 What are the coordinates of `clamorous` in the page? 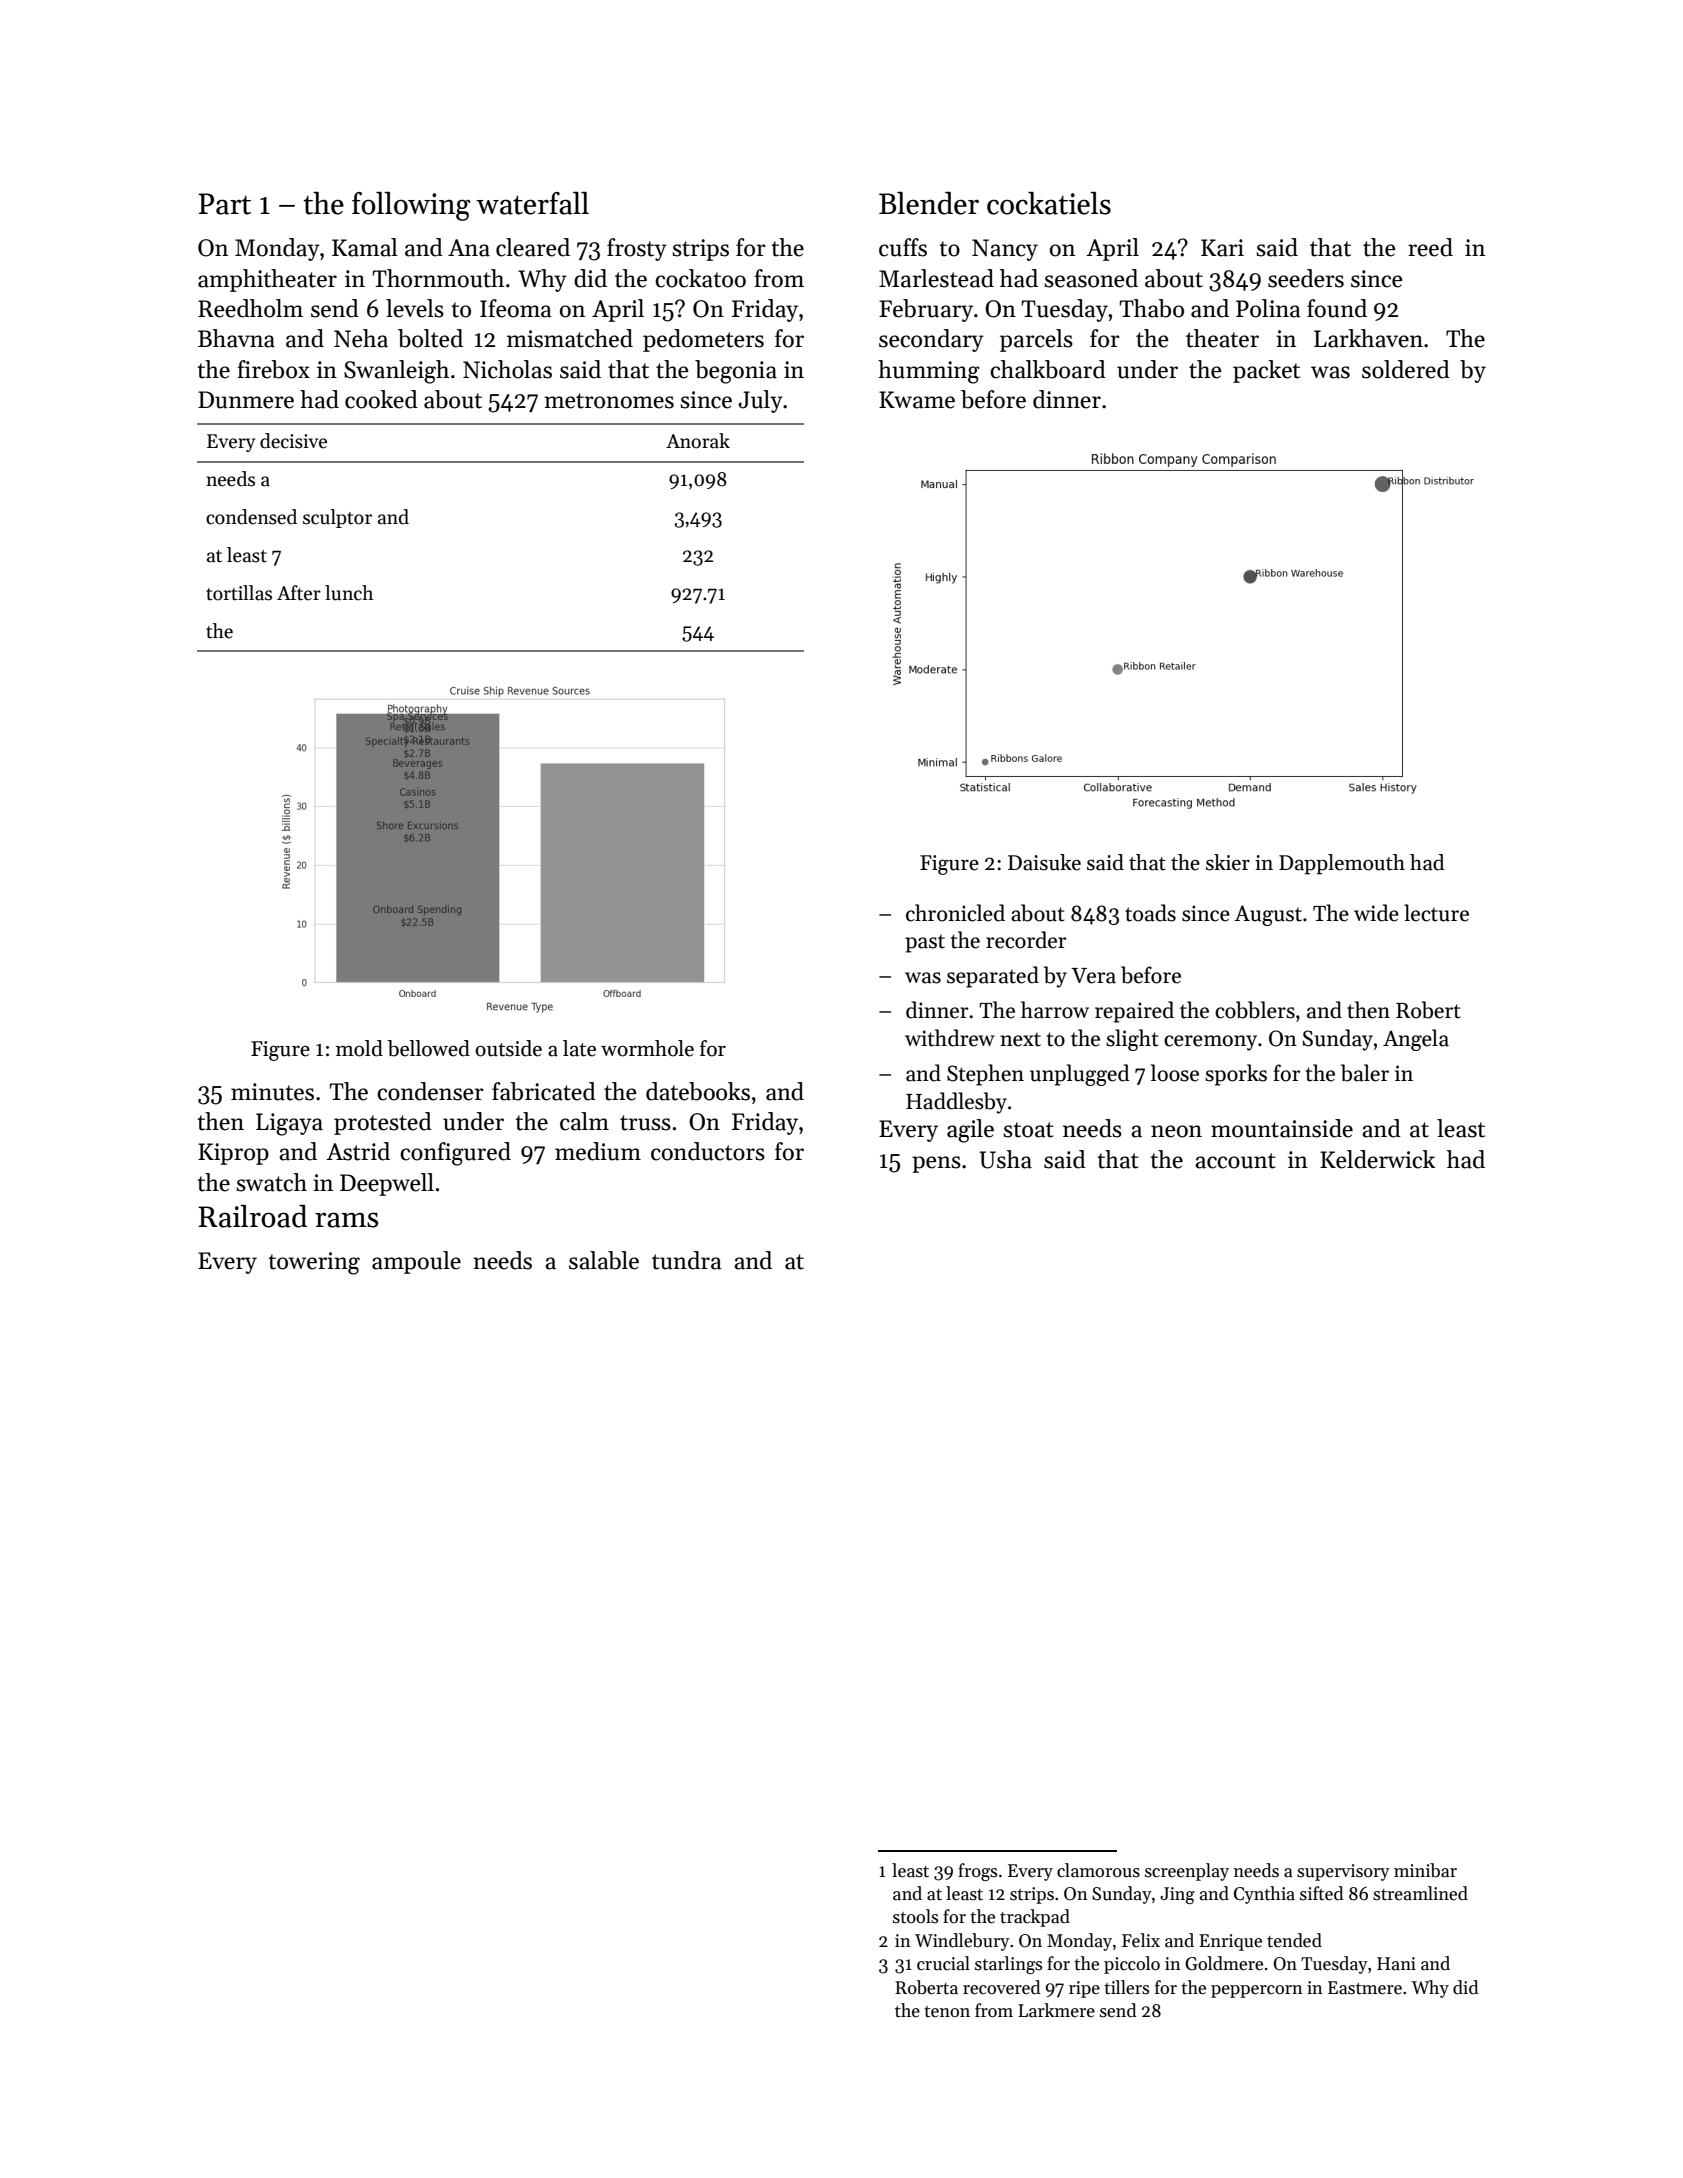 It's located at (1098, 1870).
